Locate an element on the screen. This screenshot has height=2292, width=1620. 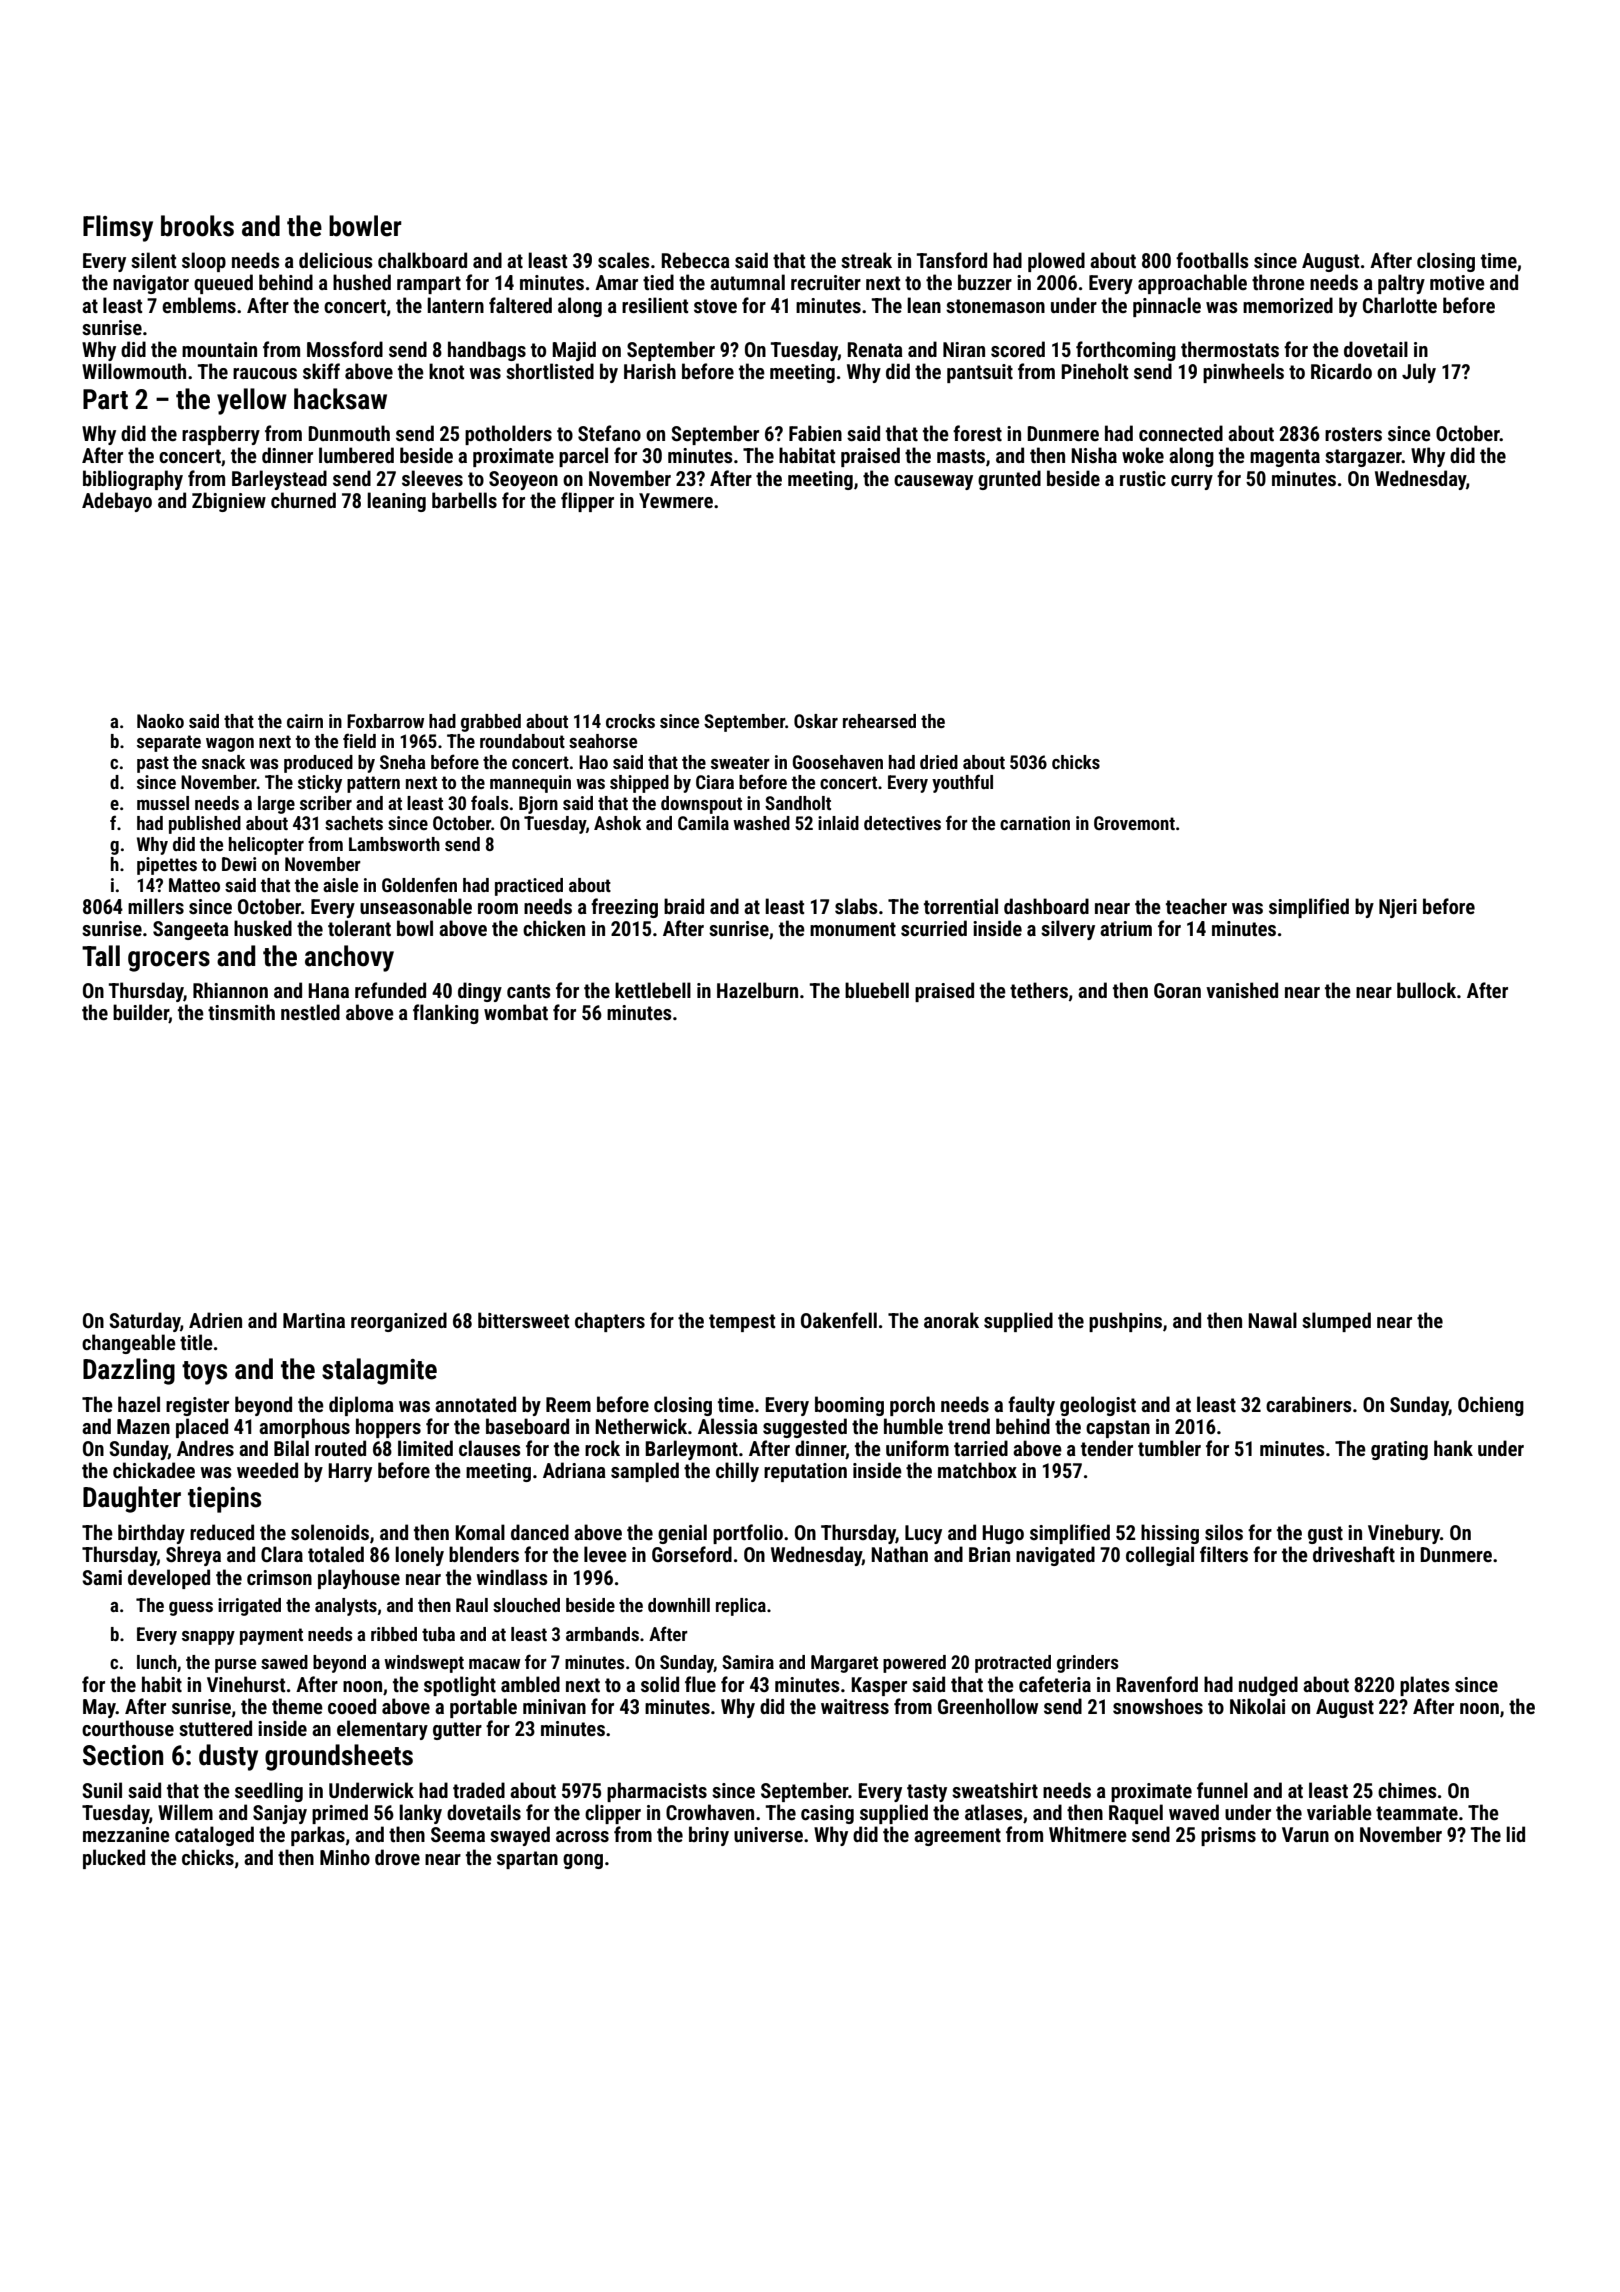
Yewmere is located at coordinates (676, 500).
